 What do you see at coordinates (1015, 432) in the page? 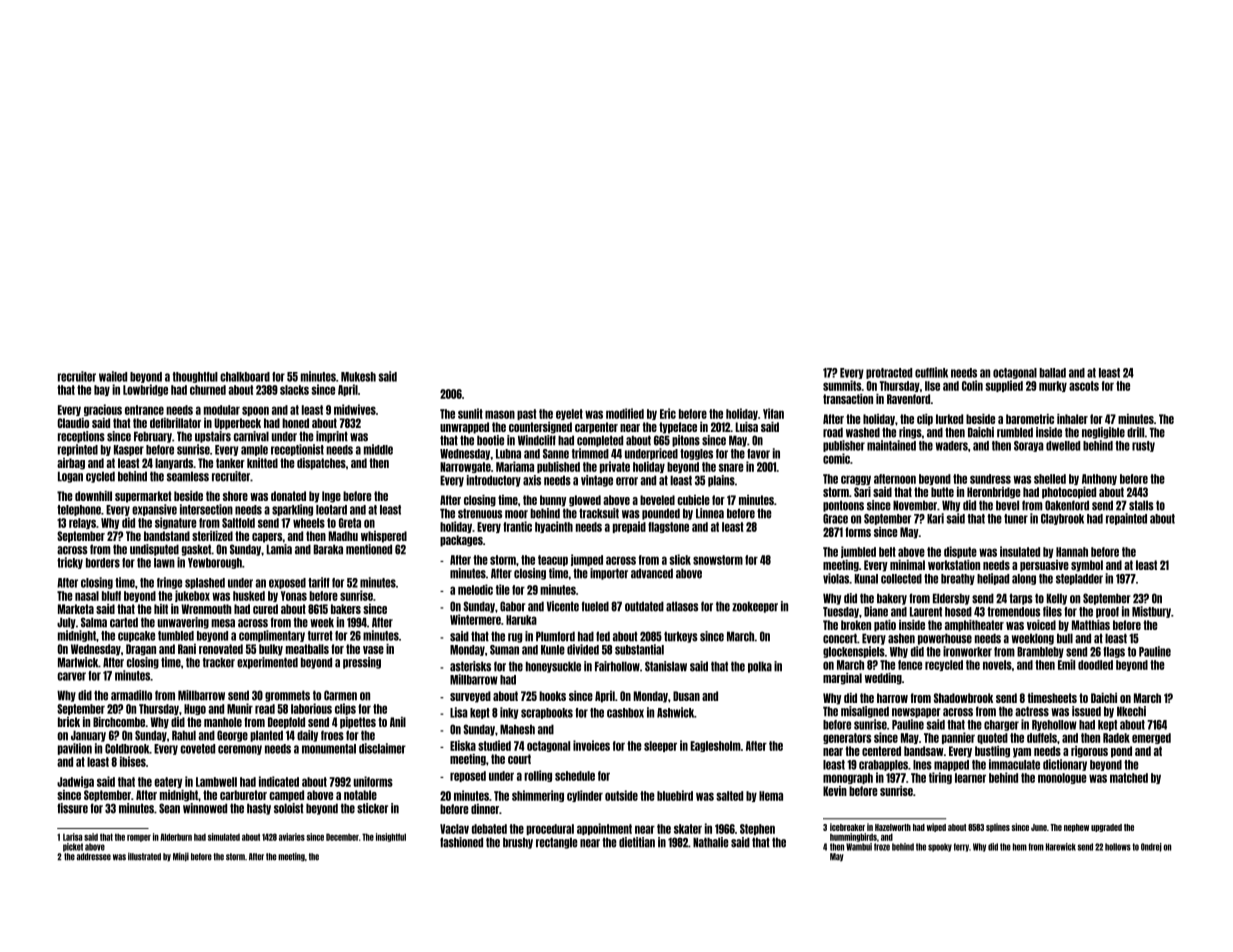
I see `rumbled` at bounding box center [1015, 432].
